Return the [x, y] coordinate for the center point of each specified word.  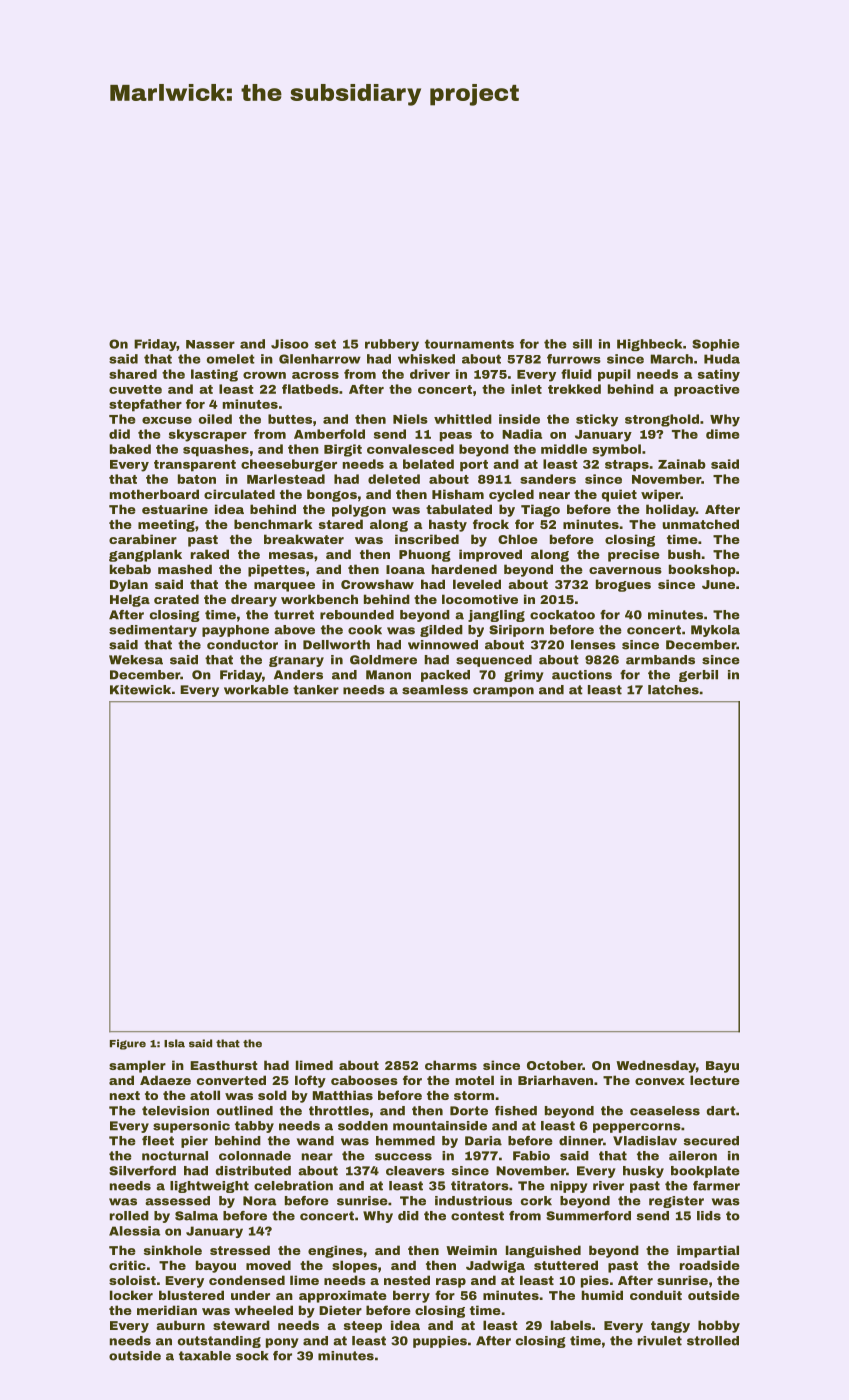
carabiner [143, 539]
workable [256, 690]
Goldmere [383, 660]
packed [445, 676]
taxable [205, 1356]
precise [634, 555]
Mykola [715, 631]
